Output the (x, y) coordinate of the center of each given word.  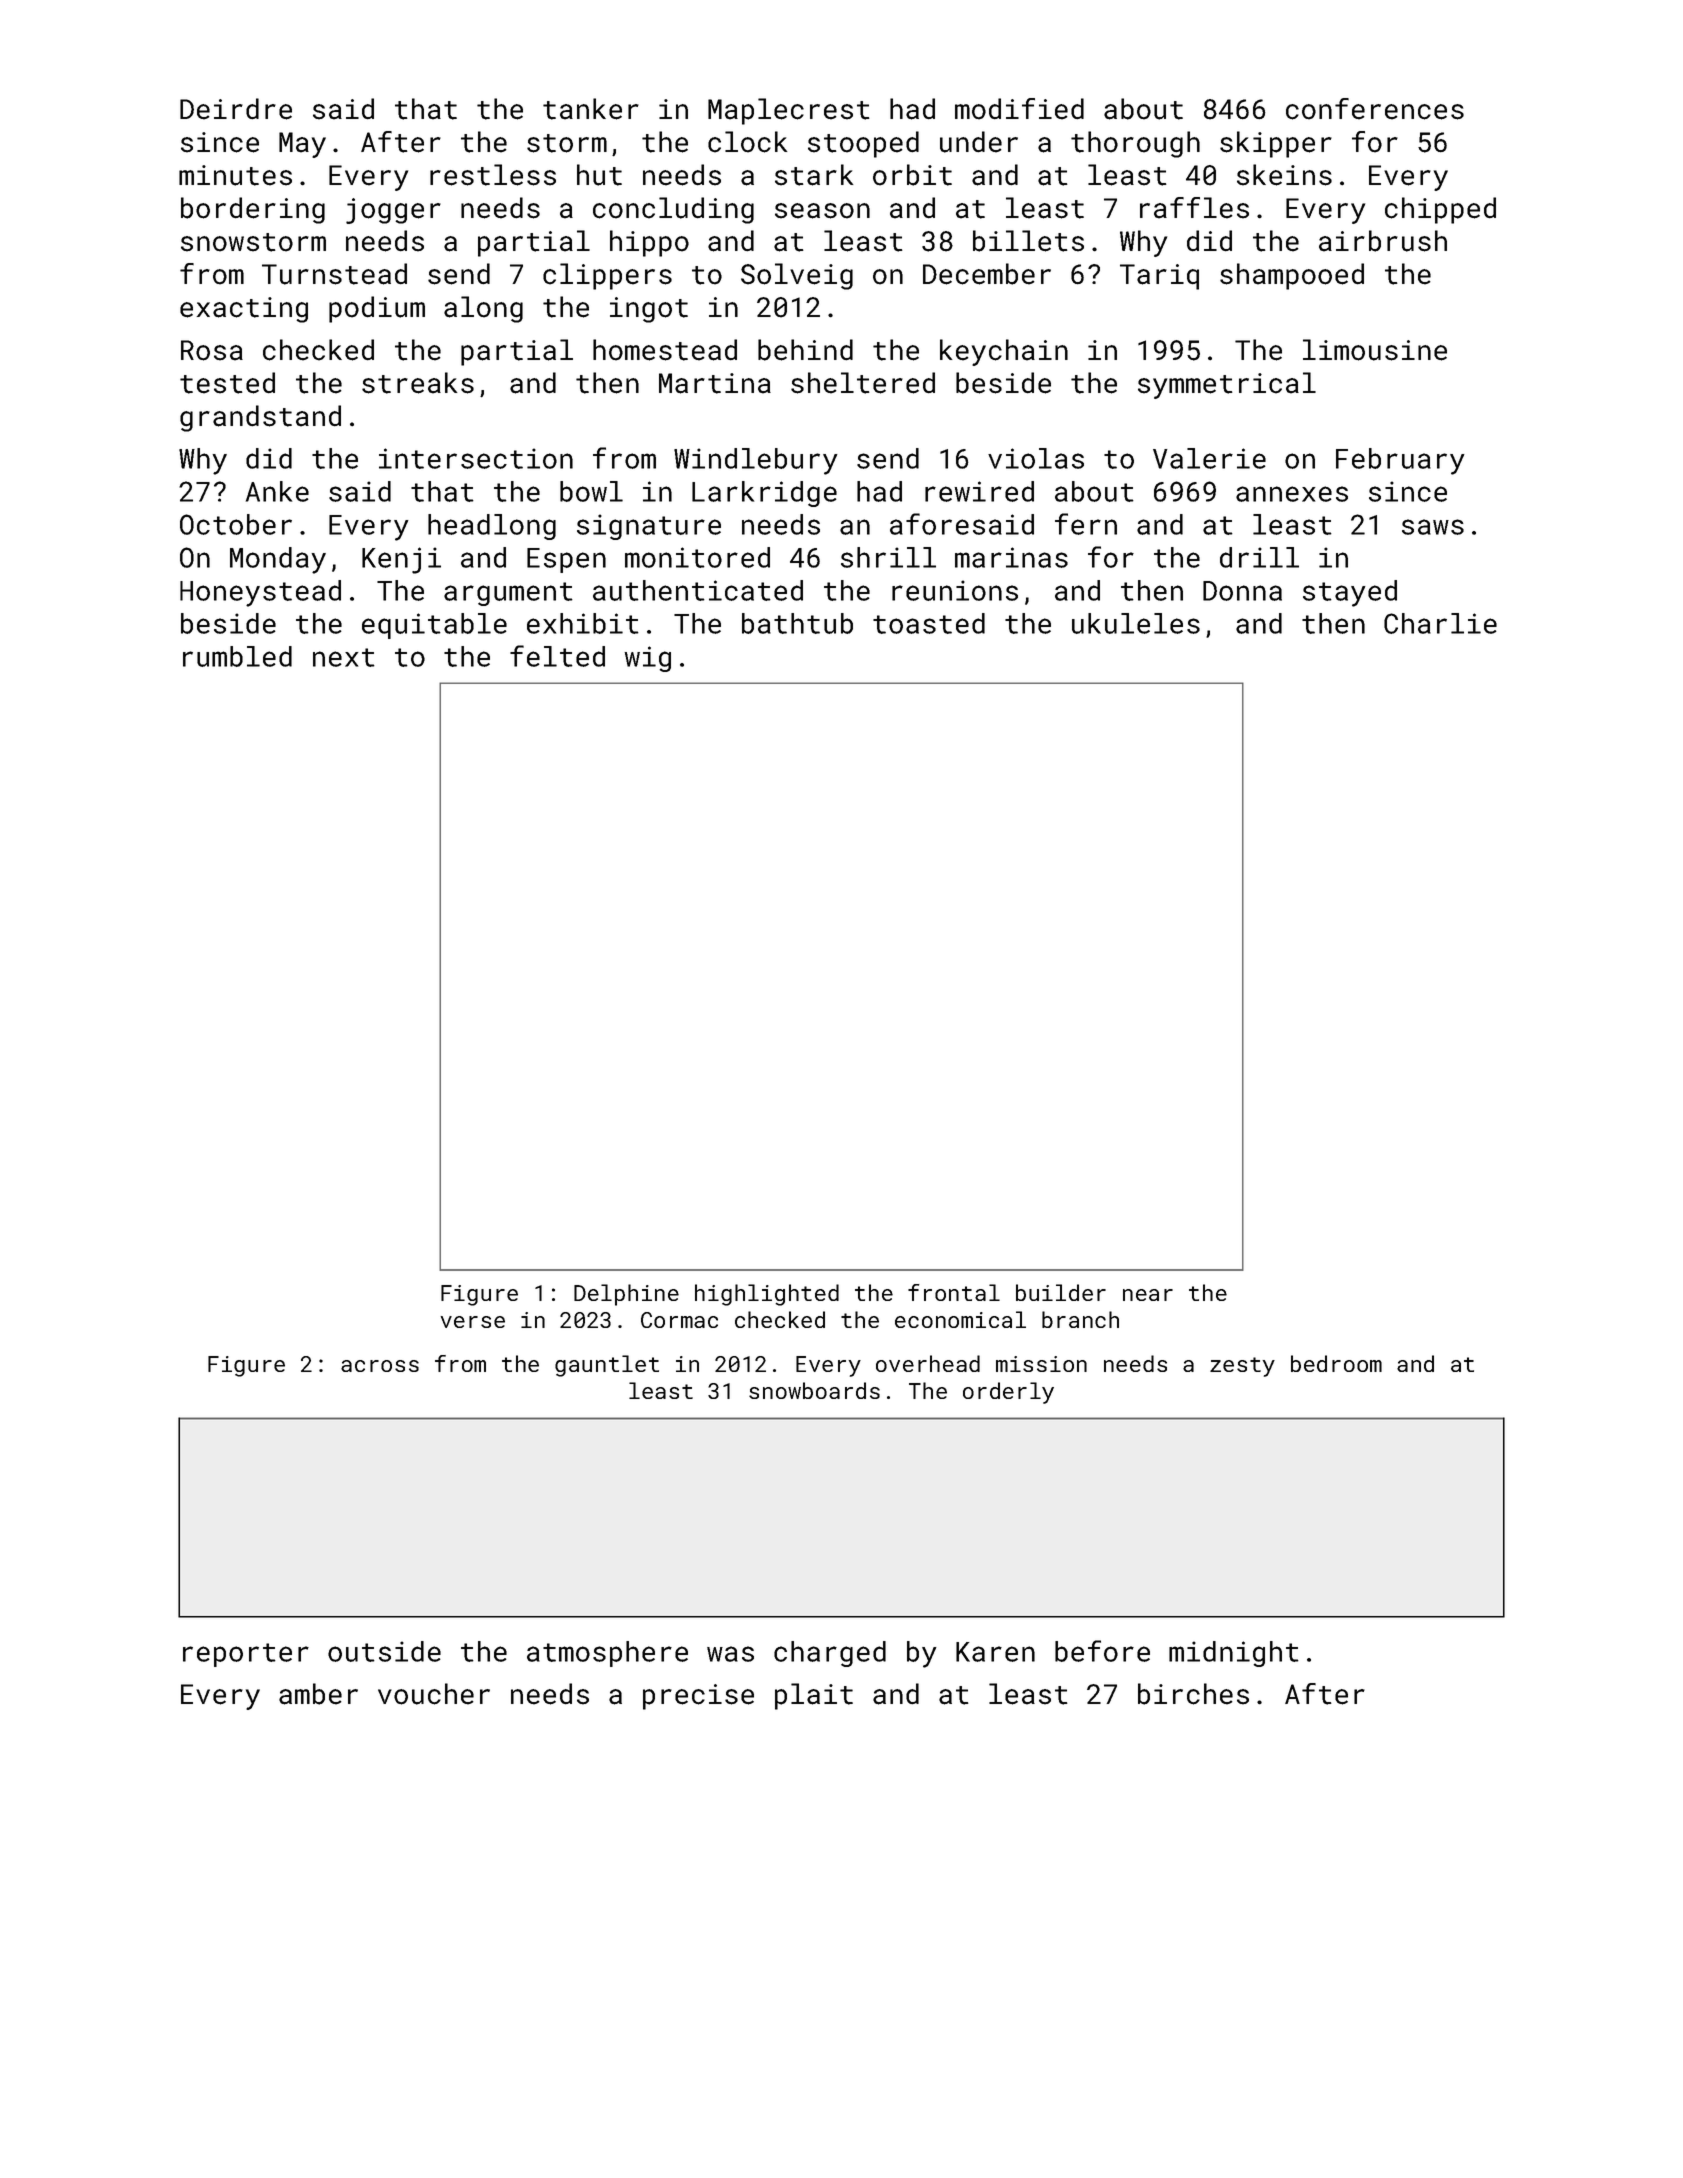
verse (473, 1322)
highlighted (767, 1295)
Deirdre (236, 109)
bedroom (1336, 1363)
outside (384, 1651)
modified (1019, 109)
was (730, 1654)
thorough (1135, 144)
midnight (1234, 1654)
